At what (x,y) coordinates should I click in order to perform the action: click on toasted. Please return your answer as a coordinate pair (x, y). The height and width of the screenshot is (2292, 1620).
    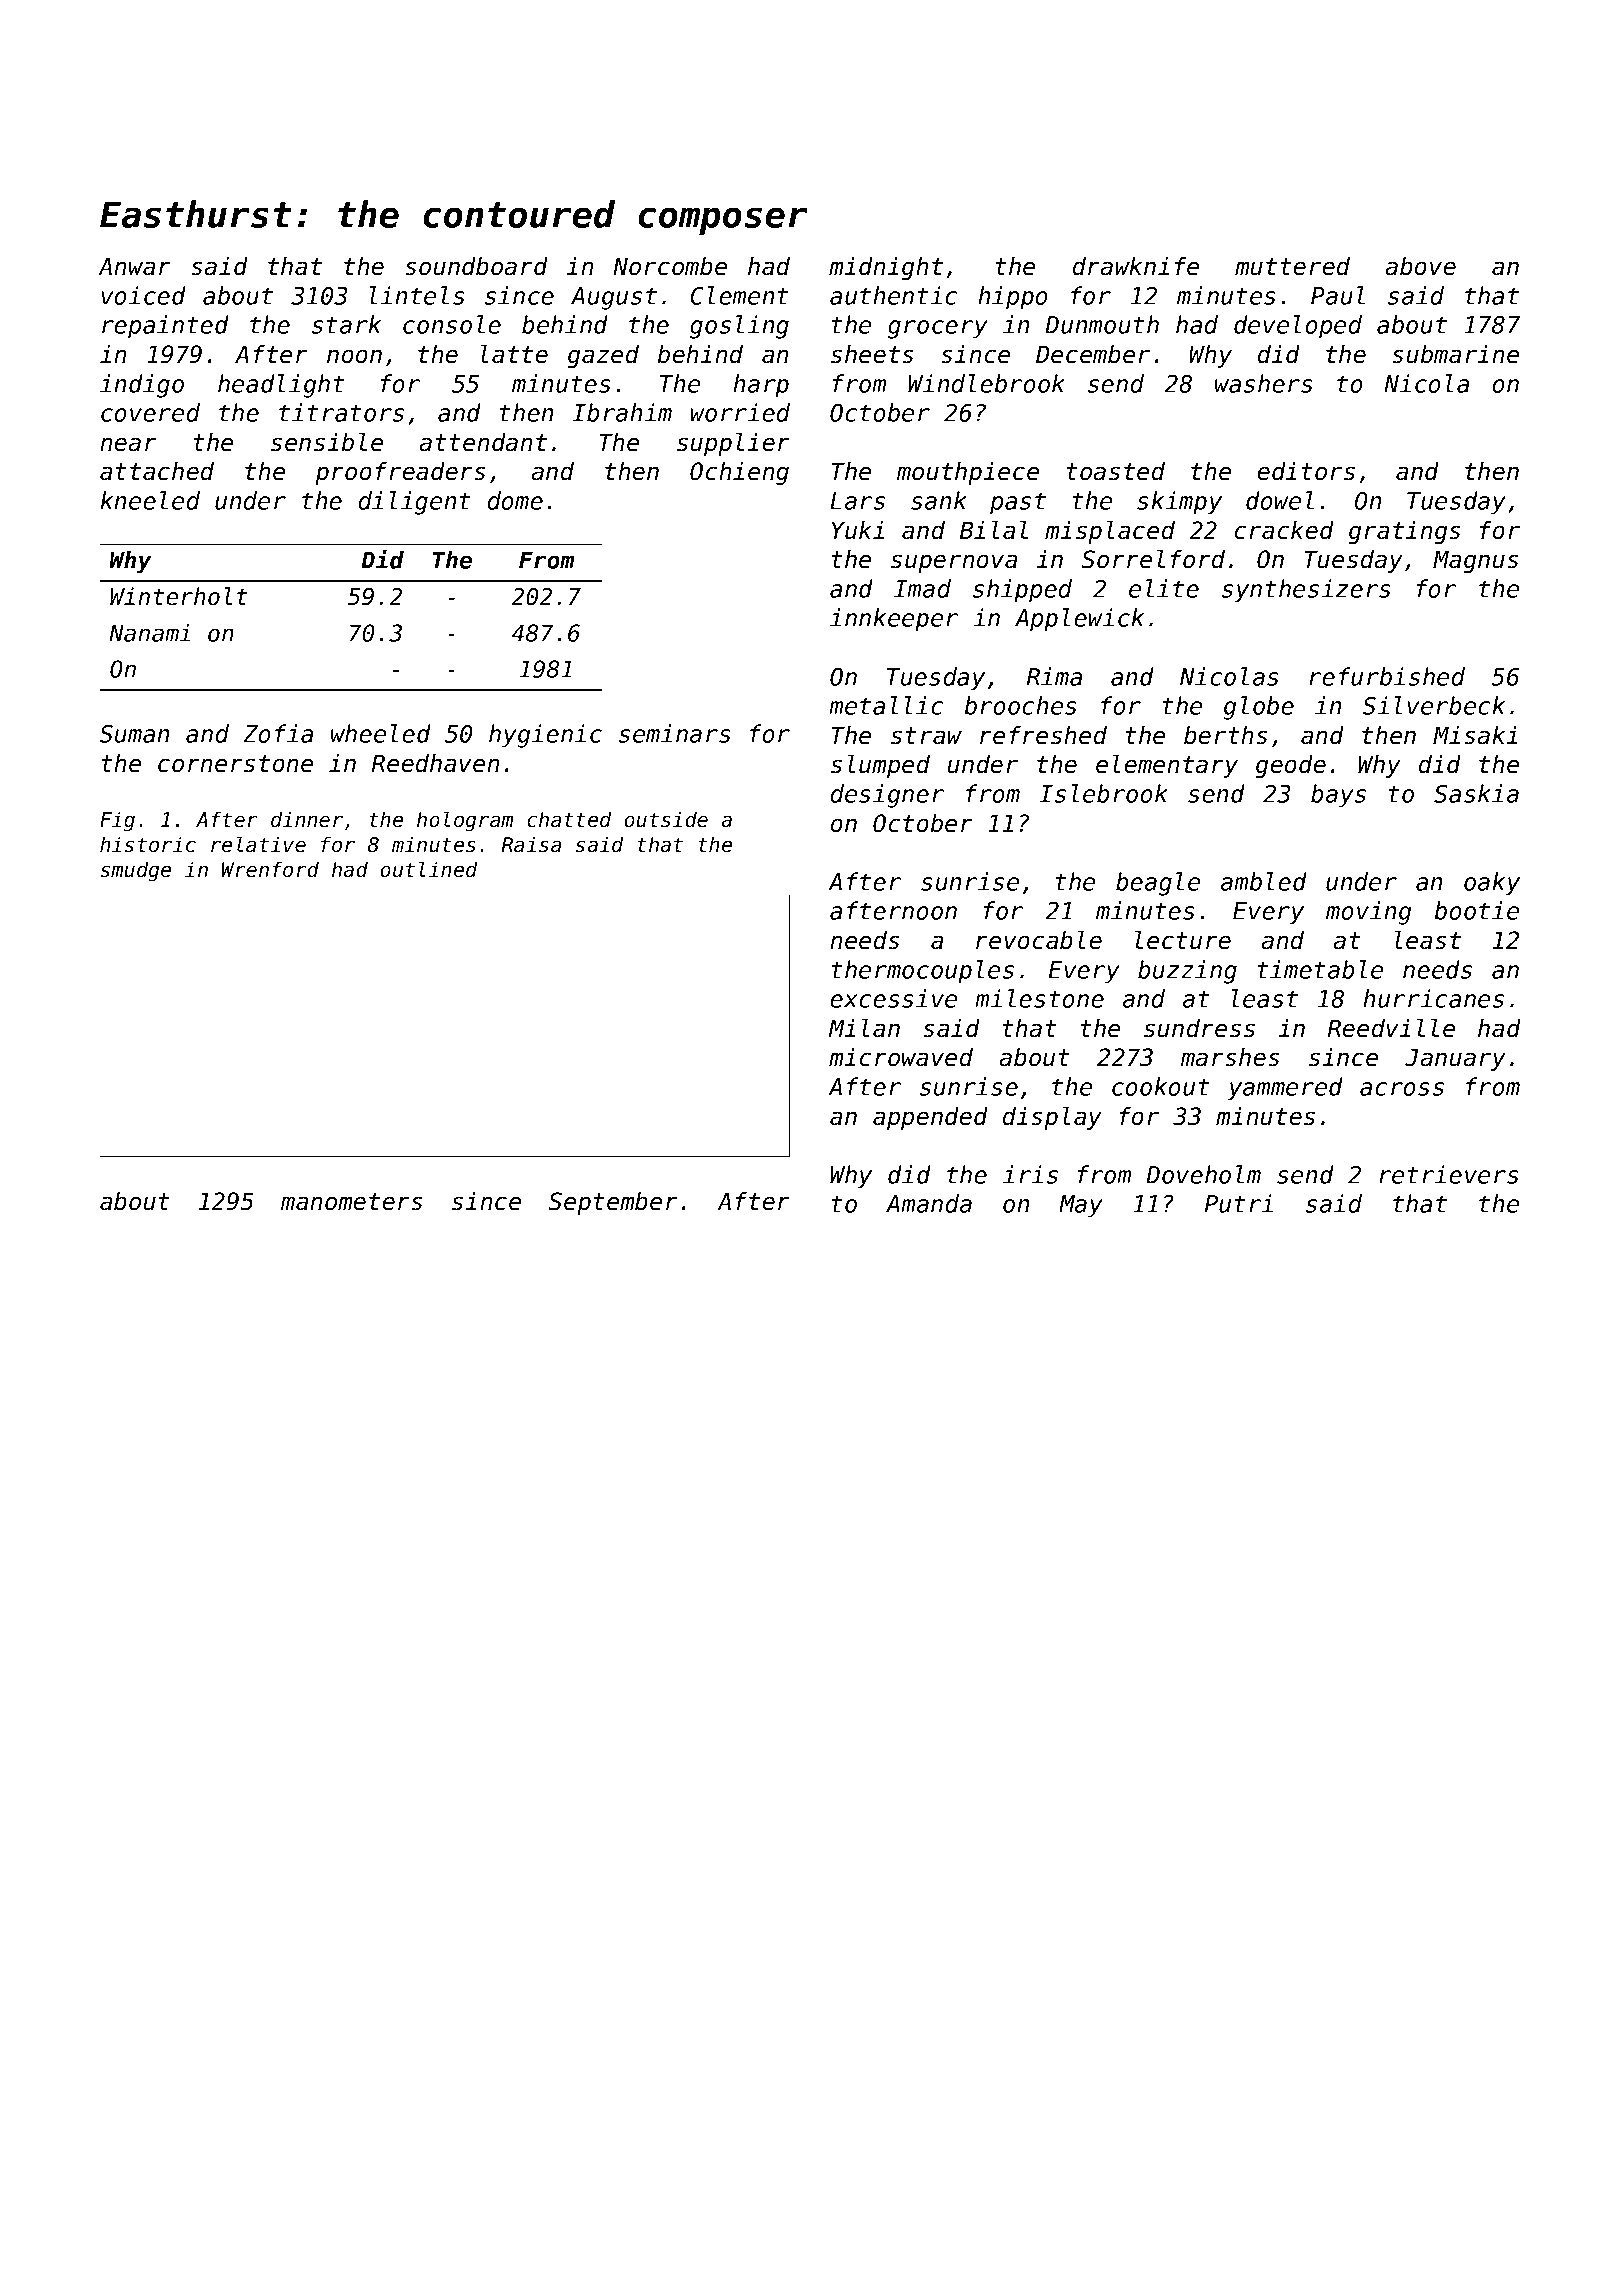
    Looking at the image, I should click on (1116, 471).
